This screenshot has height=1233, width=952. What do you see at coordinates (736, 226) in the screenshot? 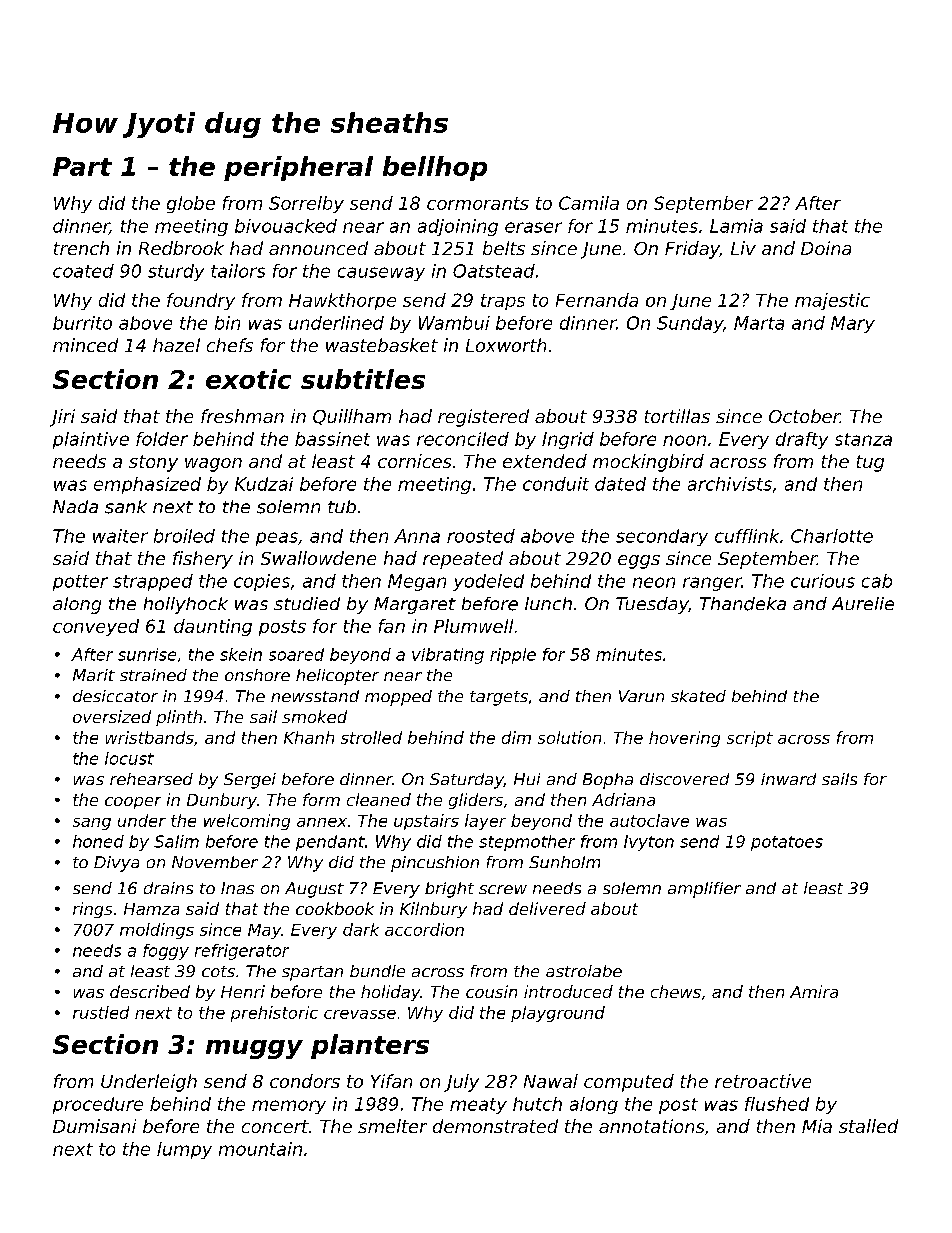
I see `Lamia` at bounding box center [736, 226].
